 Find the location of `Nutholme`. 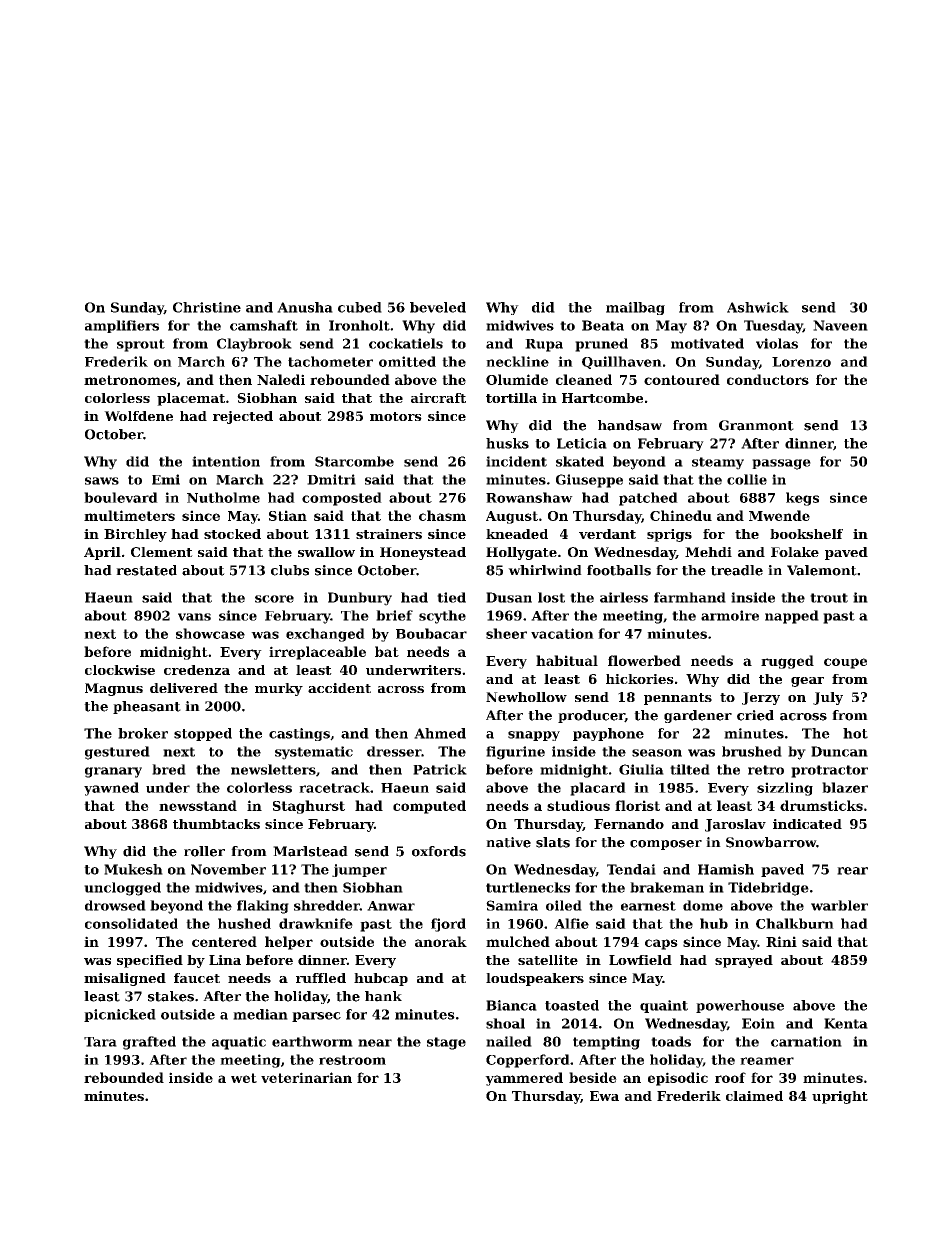

Nutholme is located at coordinates (223, 497).
